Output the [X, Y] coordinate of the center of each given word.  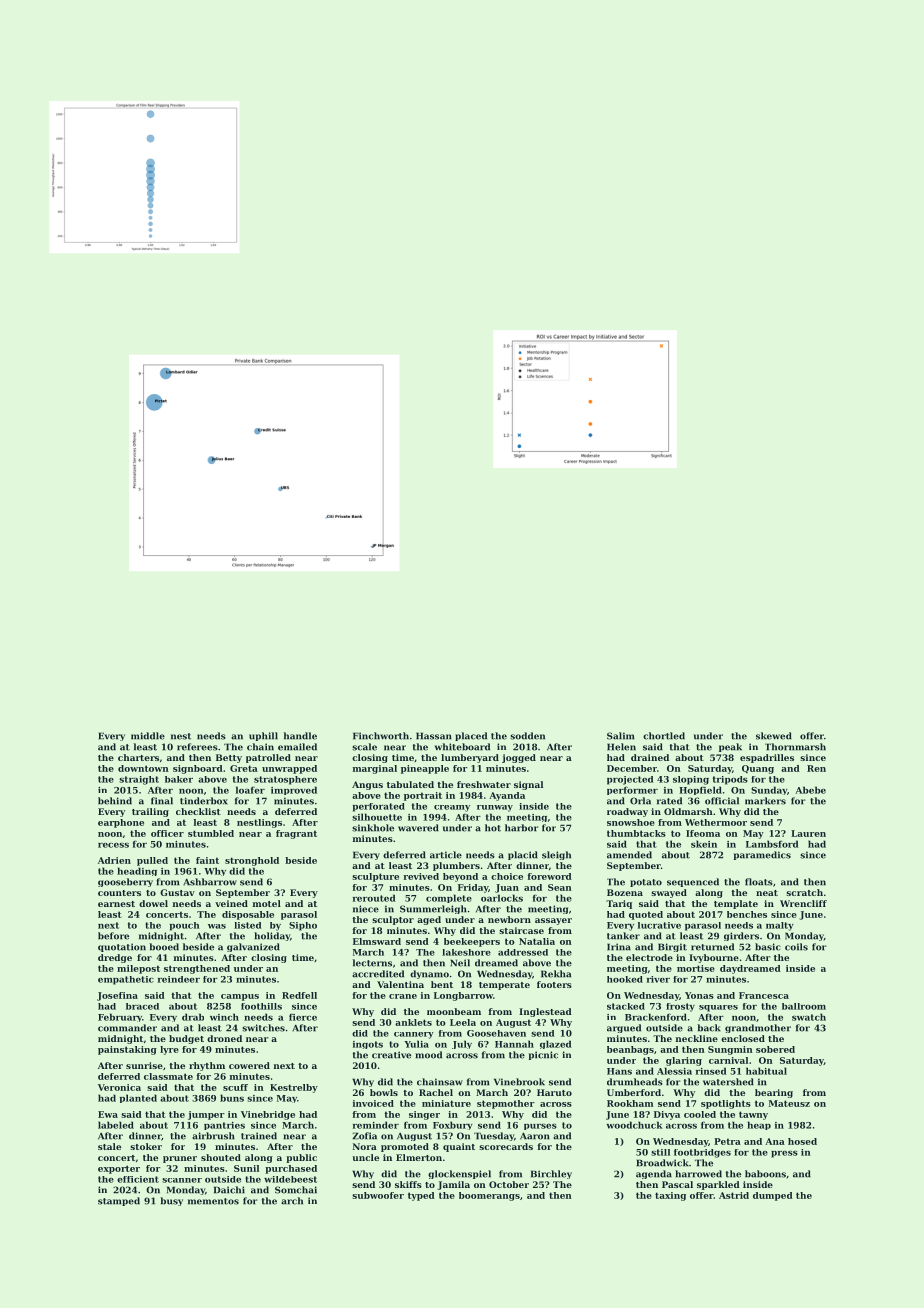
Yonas [699, 995]
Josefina [117, 996]
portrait [423, 796]
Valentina [400, 984]
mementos [213, 1201]
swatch [809, 1017]
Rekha [556, 974]
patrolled [268, 758]
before [113, 936]
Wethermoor [716, 822]
